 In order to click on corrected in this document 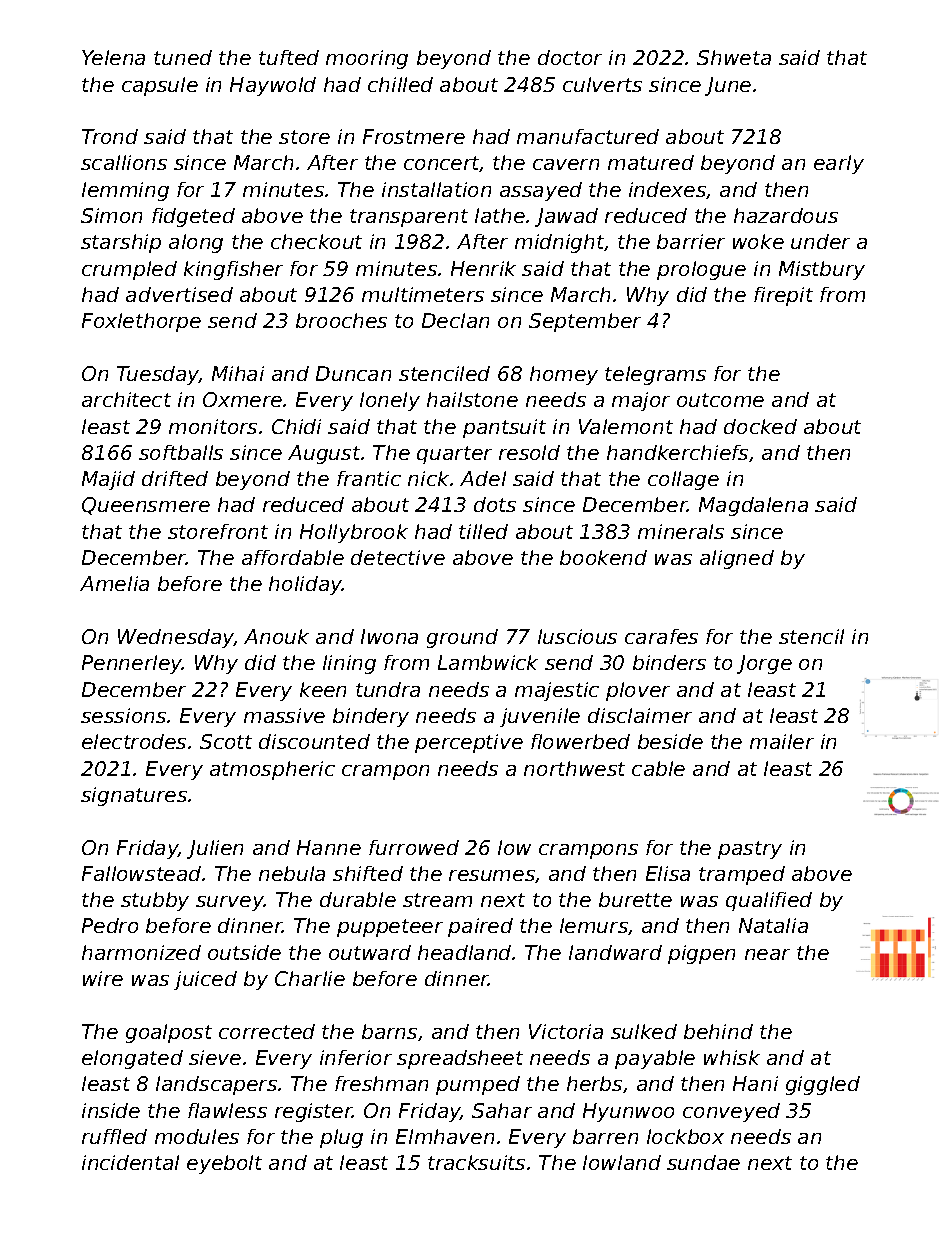, I will do `click(267, 1031)`.
